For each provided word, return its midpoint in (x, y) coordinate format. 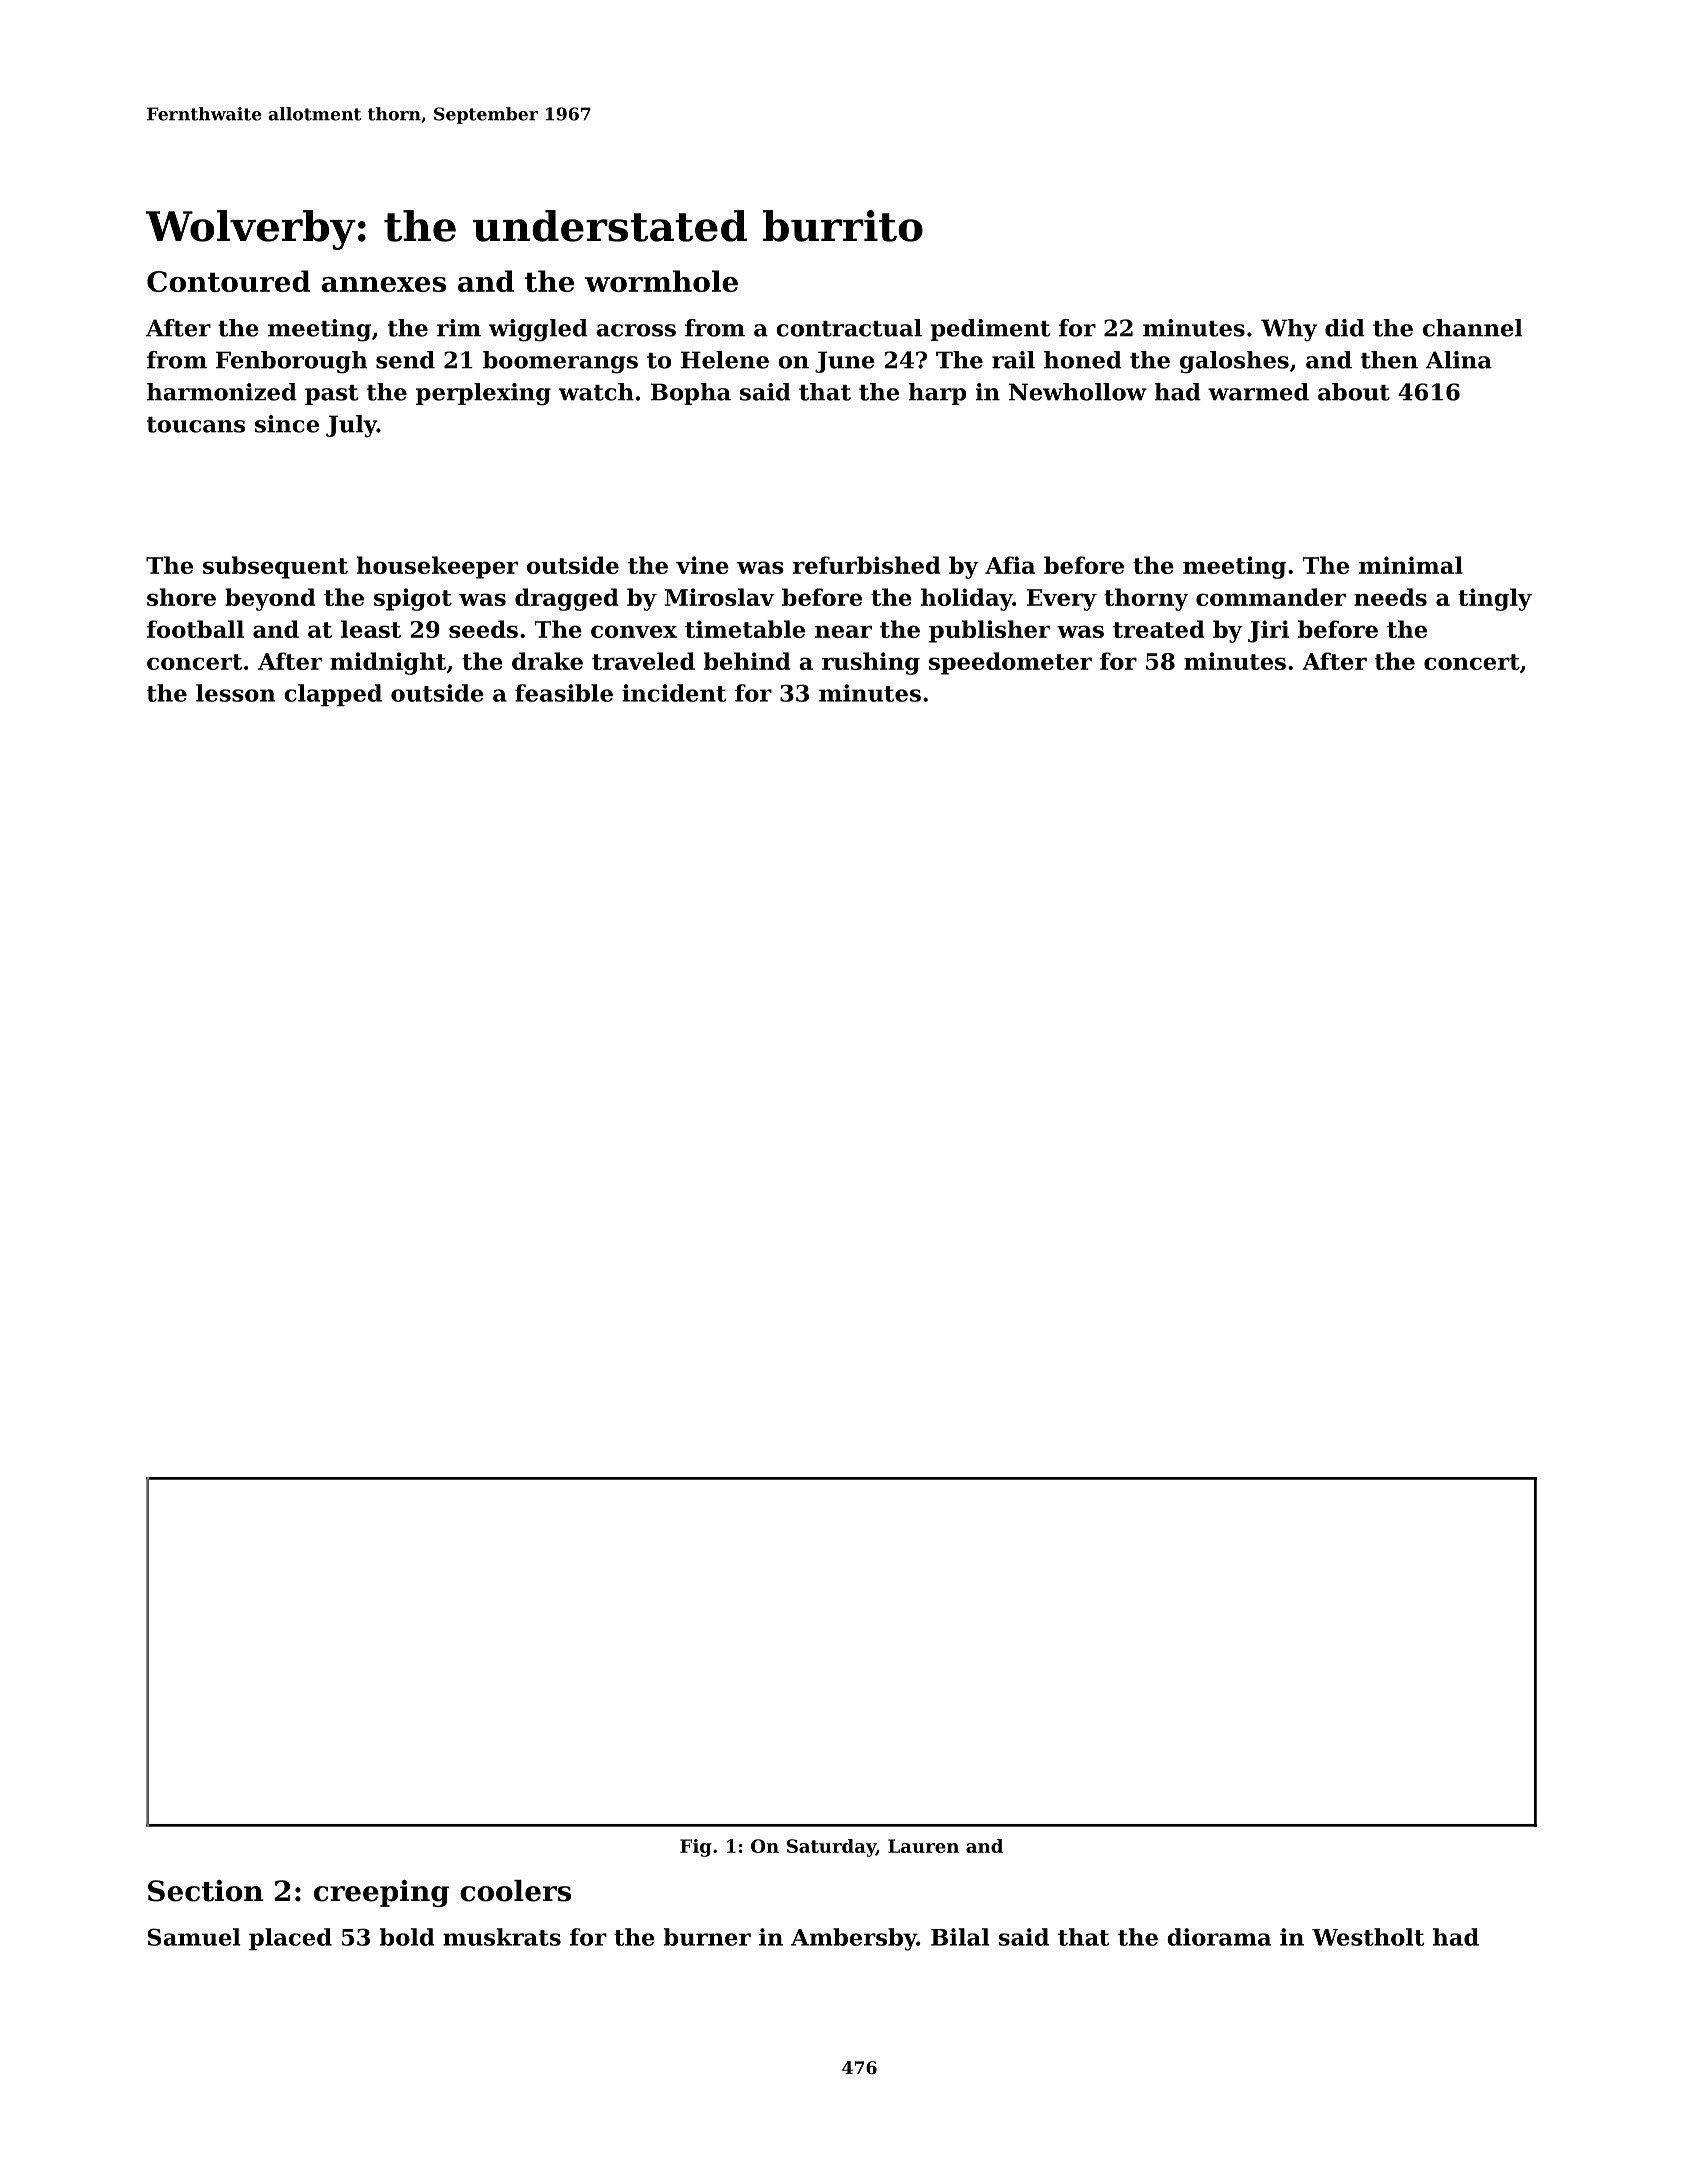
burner (707, 1937)
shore (181, 597)
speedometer (1010, 663)
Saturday (831, 1848)
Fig (696, 1848)
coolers (515, 1891)
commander (1271, 597)
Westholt (1368, 1937)
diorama (1219, 1937)
